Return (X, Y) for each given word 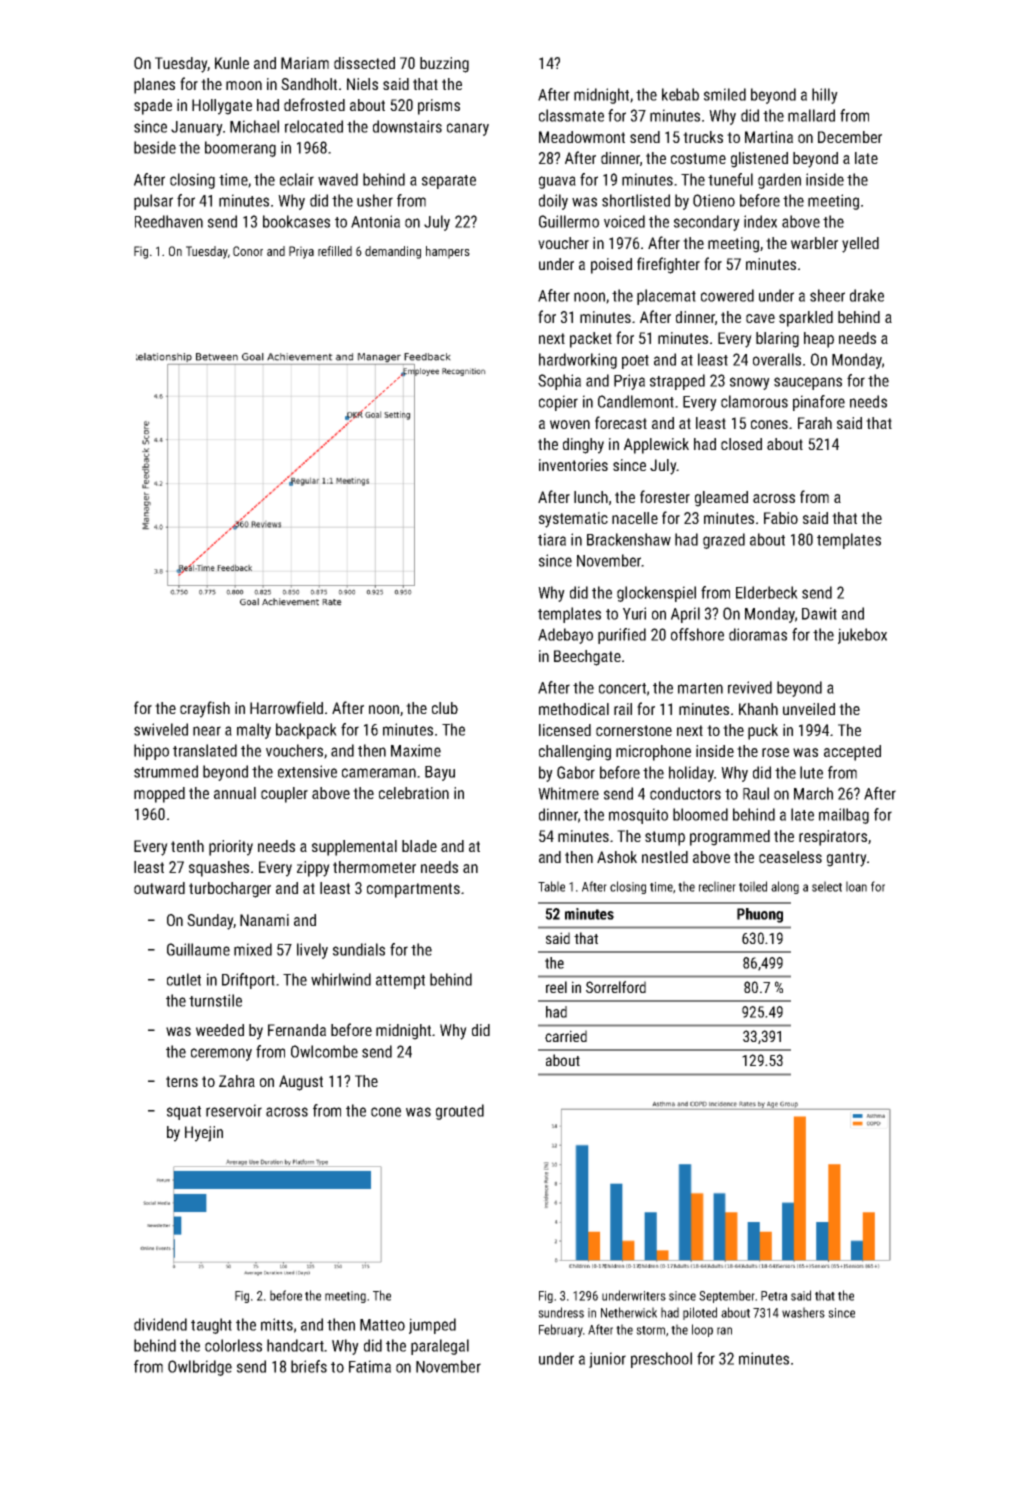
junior (607, 1360)
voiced (624, 221)
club (445, 708)
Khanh (758, 709)
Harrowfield (286, 707)
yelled (860, 245)
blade (419, 846)
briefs (309, 1366)
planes (154, 86)
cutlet (184, 979)
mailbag (844, 816)
